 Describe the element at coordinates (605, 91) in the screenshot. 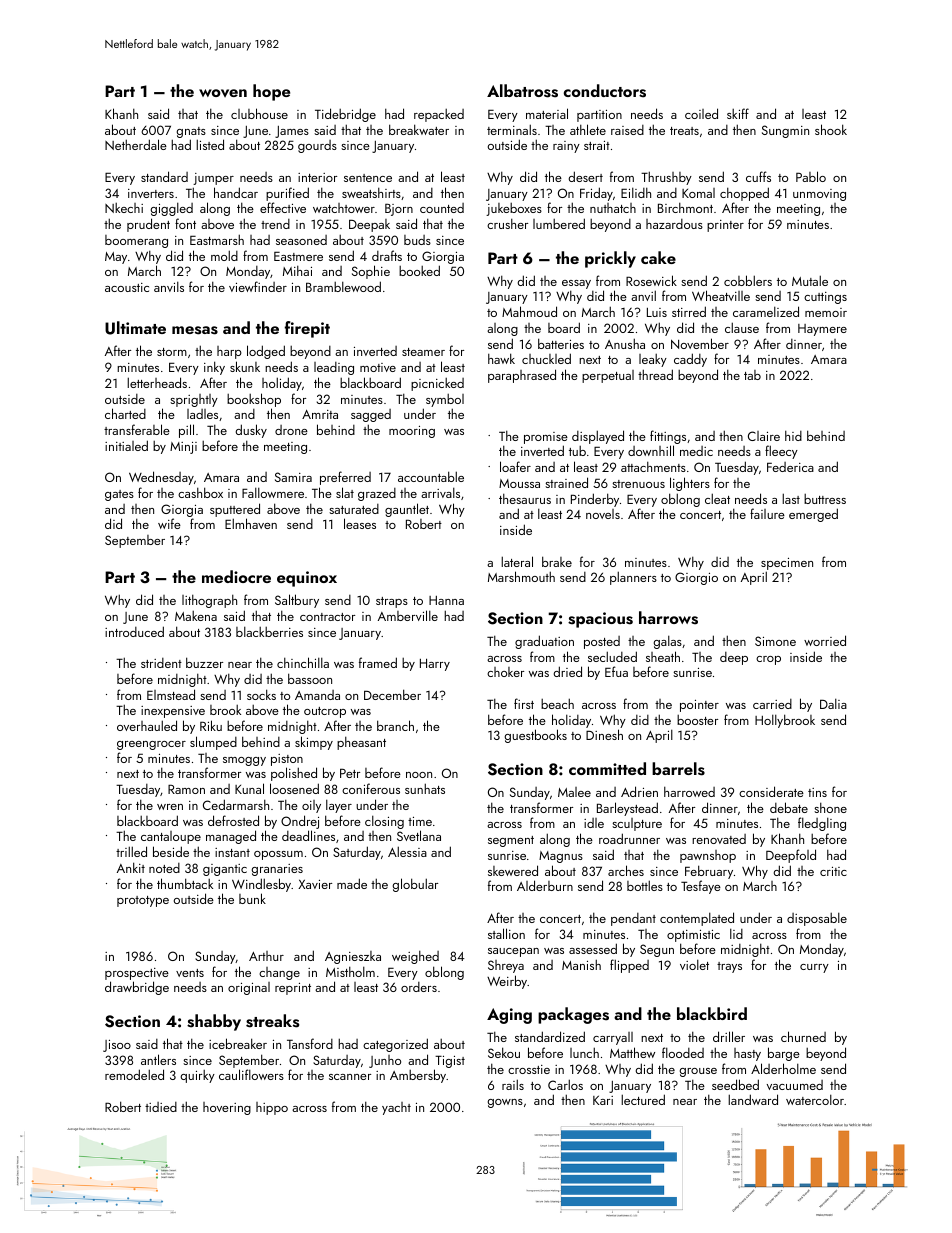

I see `conductors` at that location.
